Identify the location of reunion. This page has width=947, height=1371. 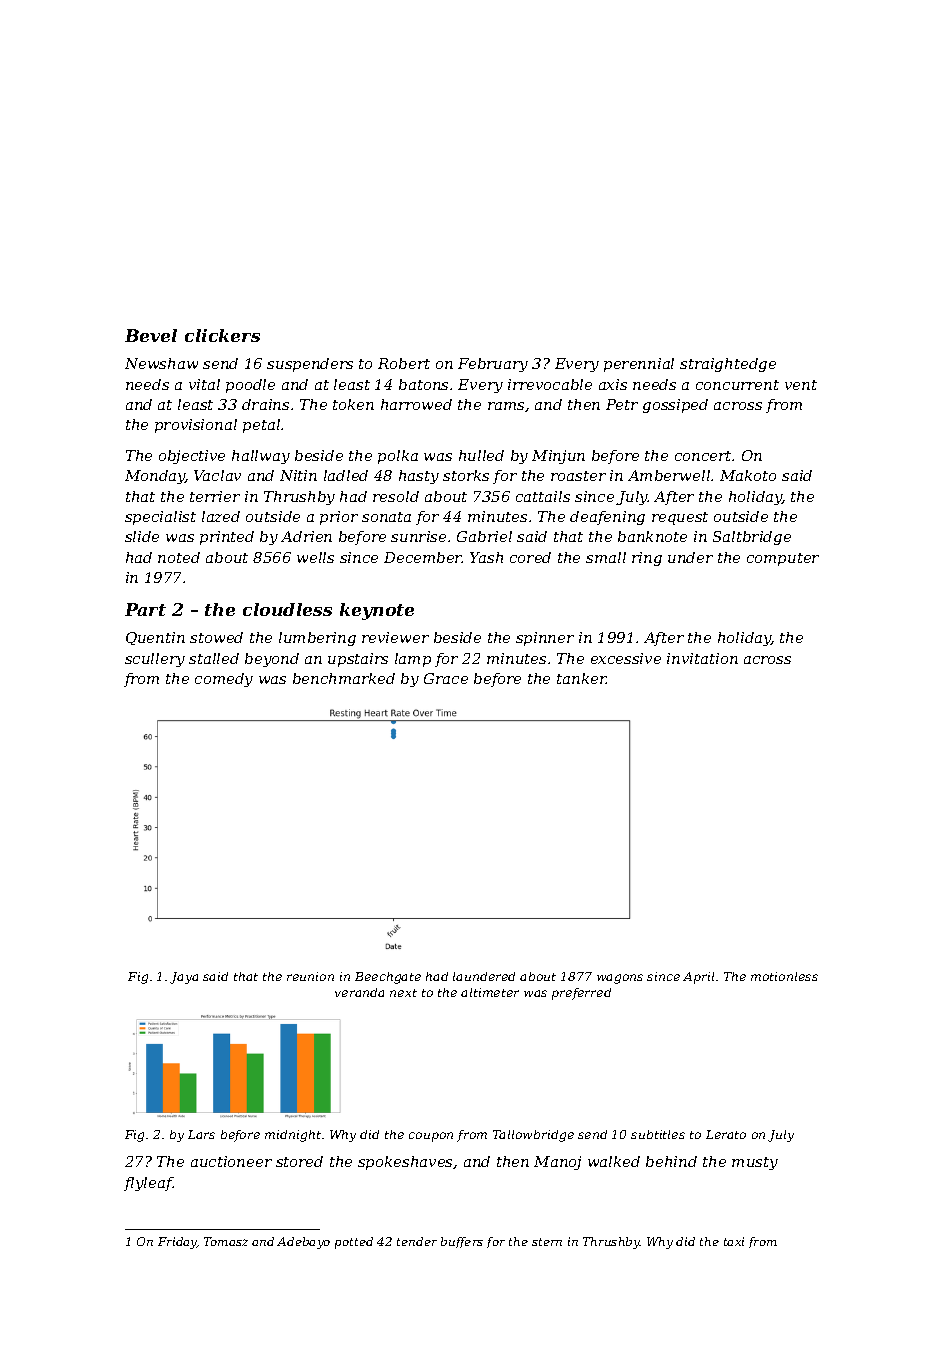
(310, 976).
